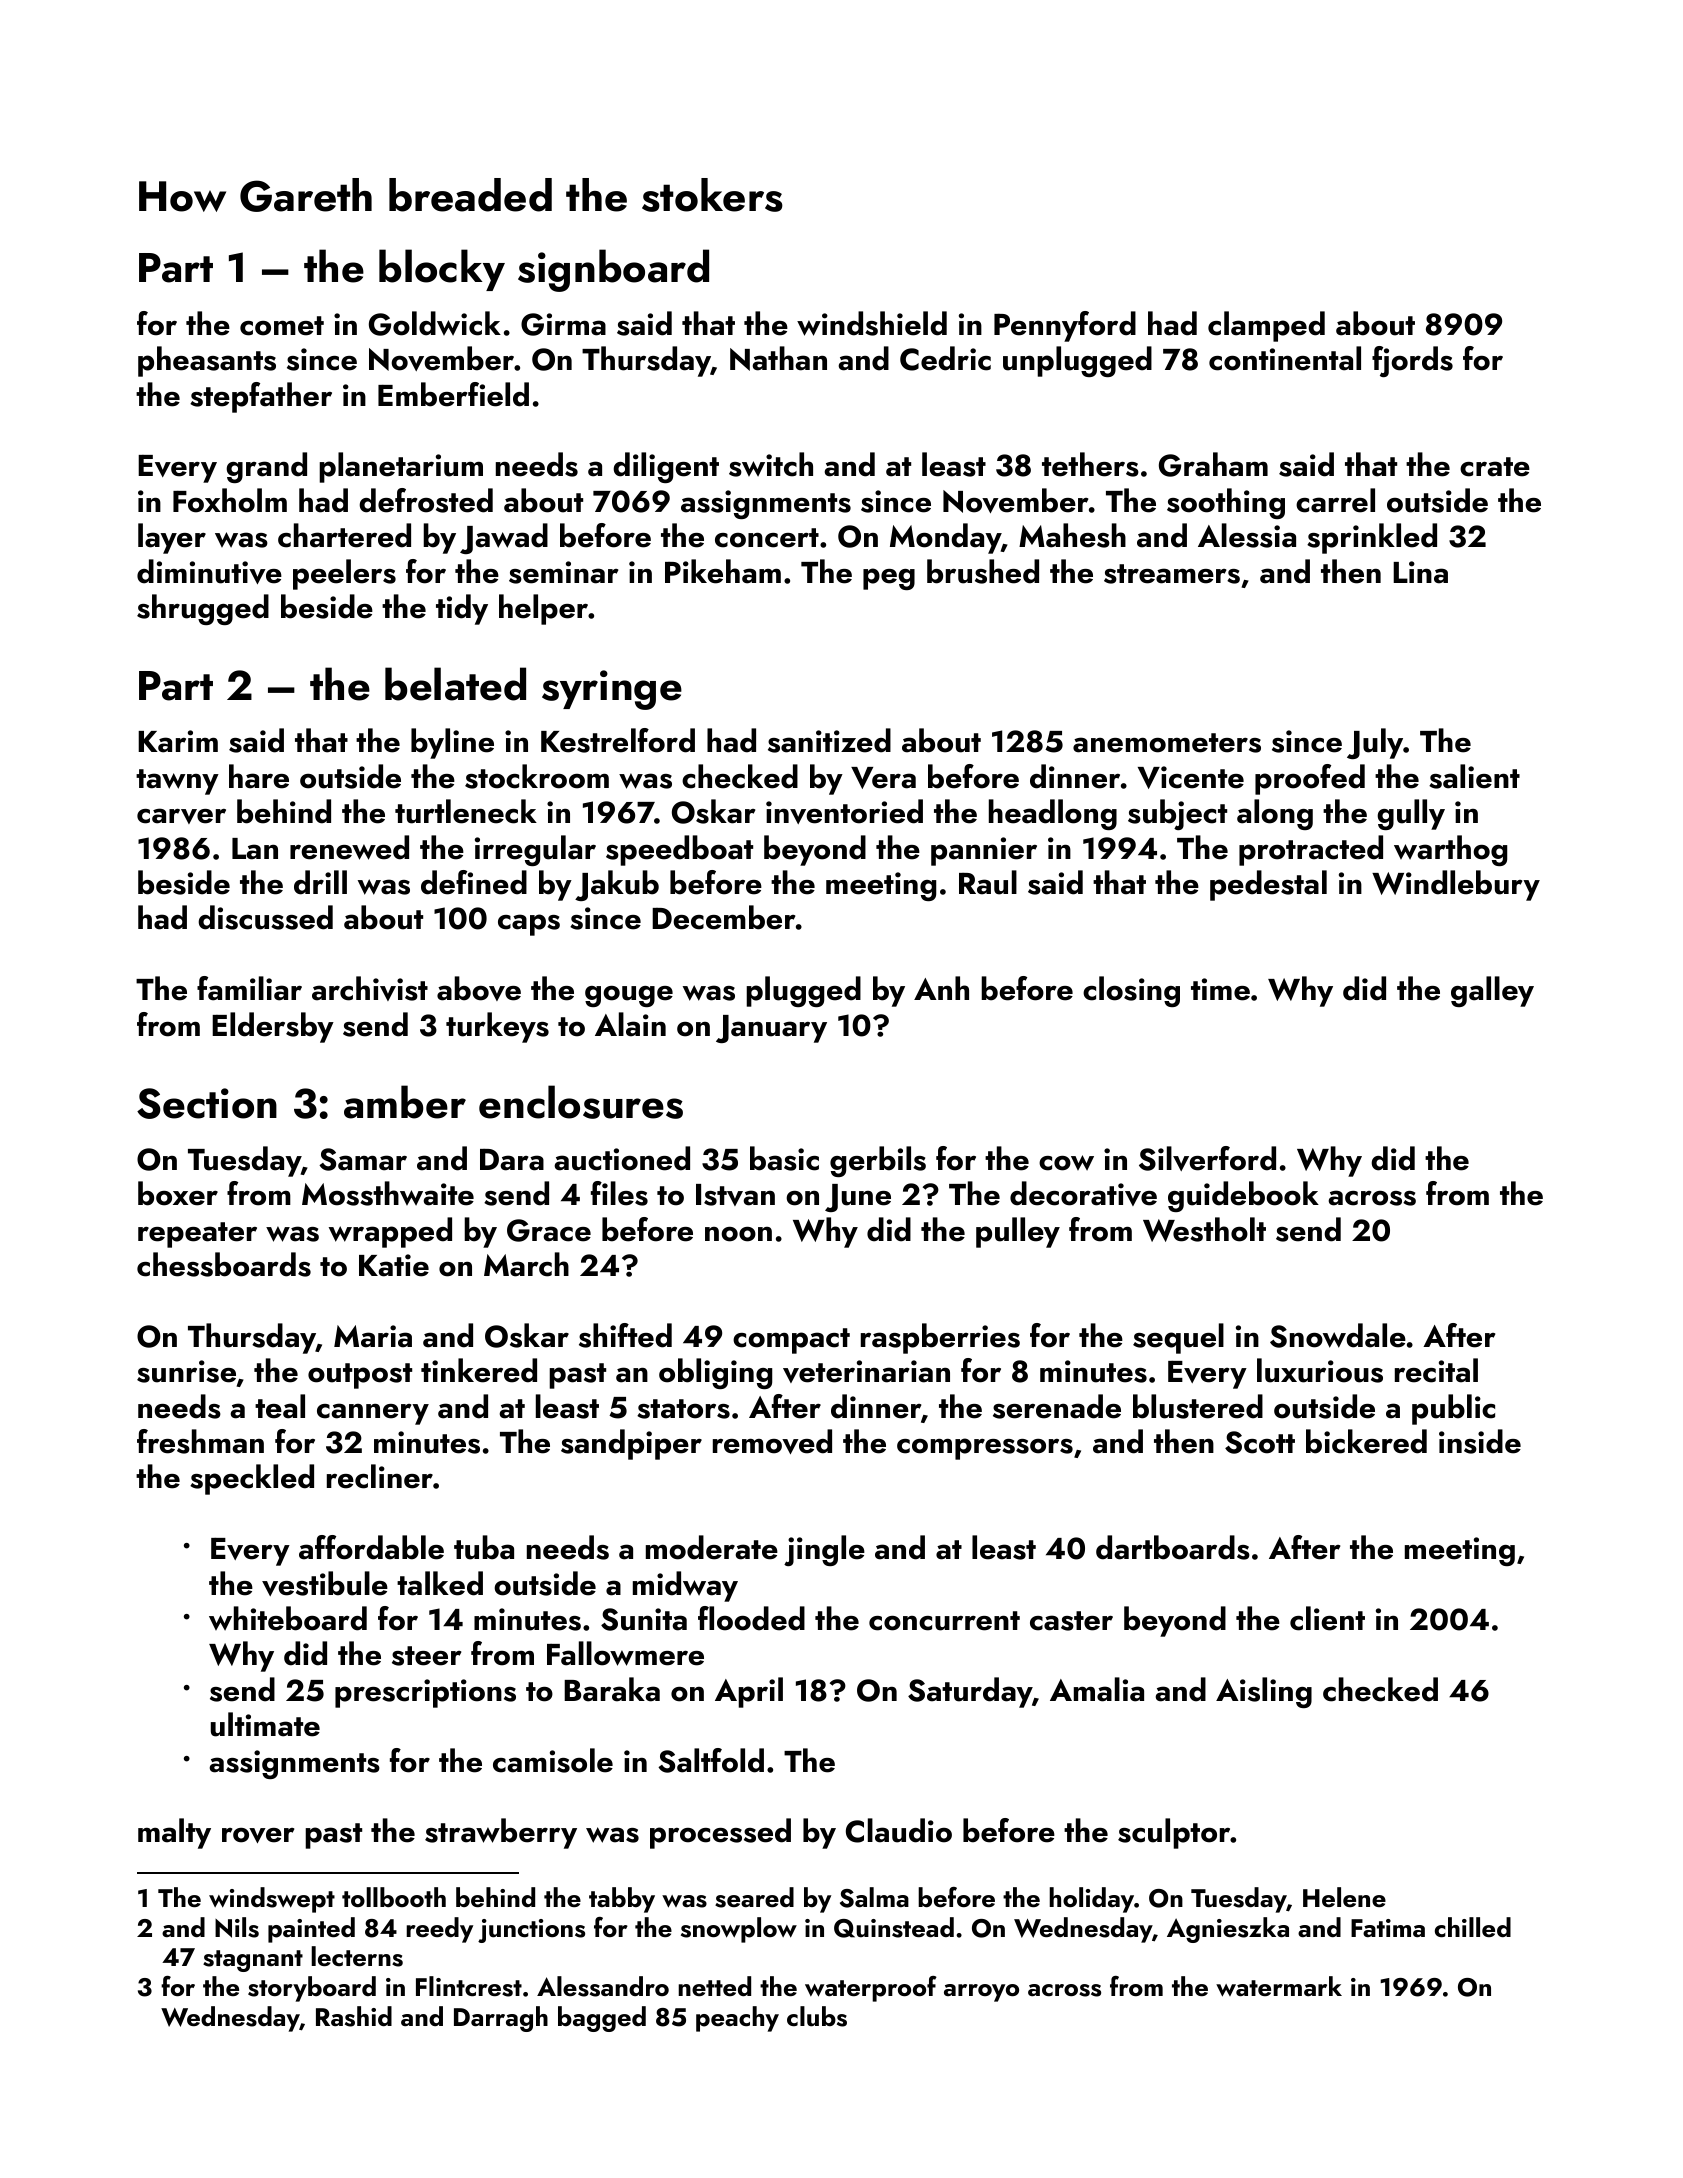  Describe the element at coordinates (1375, 743) in the document. I see `July` at that location.
